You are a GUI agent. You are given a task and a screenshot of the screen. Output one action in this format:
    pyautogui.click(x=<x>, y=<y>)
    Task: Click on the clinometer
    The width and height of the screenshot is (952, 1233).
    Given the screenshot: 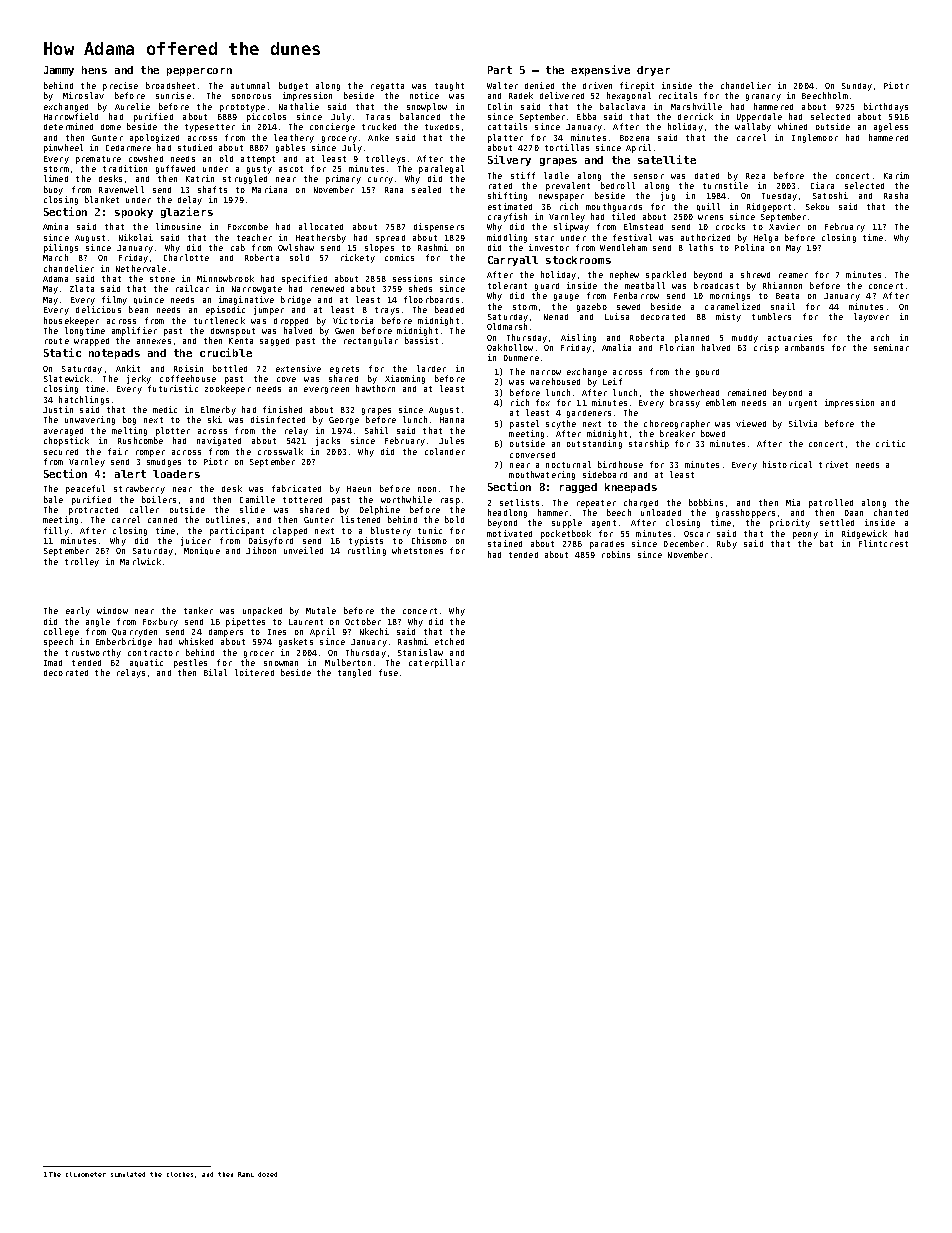 What is the action you would take?
    pyautogui.click(x=86, y=1174)
